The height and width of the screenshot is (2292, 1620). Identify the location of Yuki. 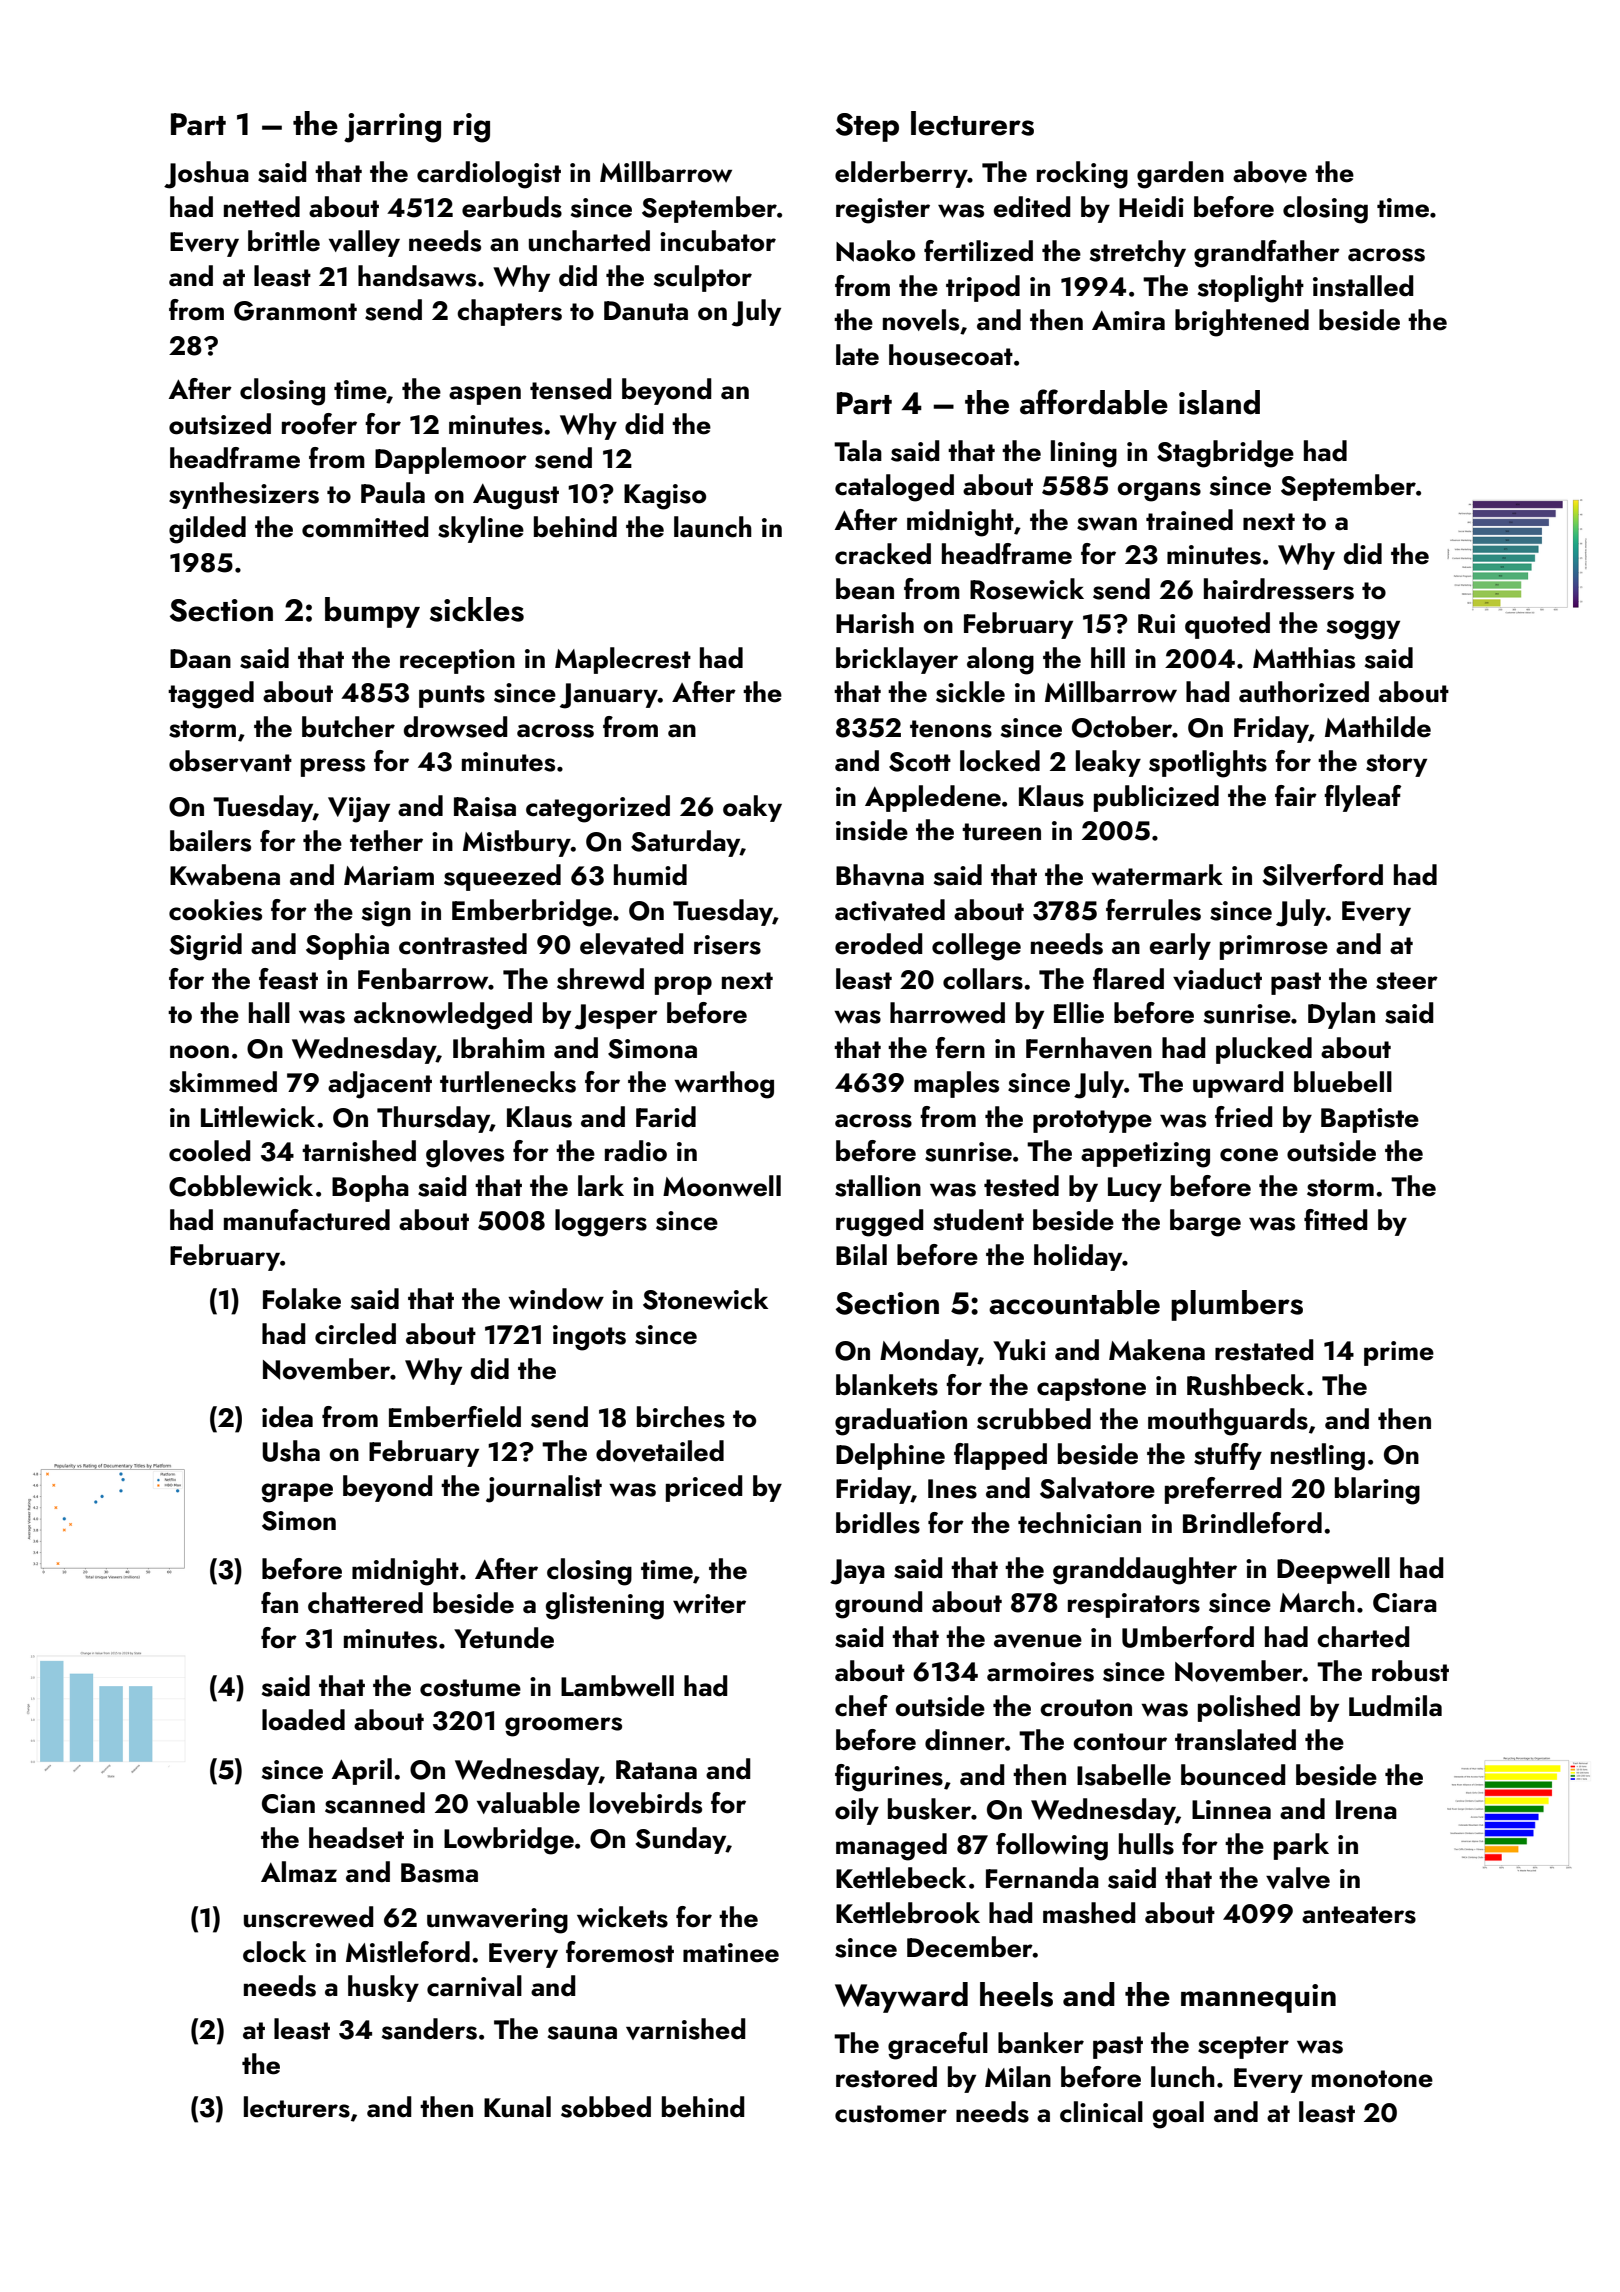
(1019, 1350).
